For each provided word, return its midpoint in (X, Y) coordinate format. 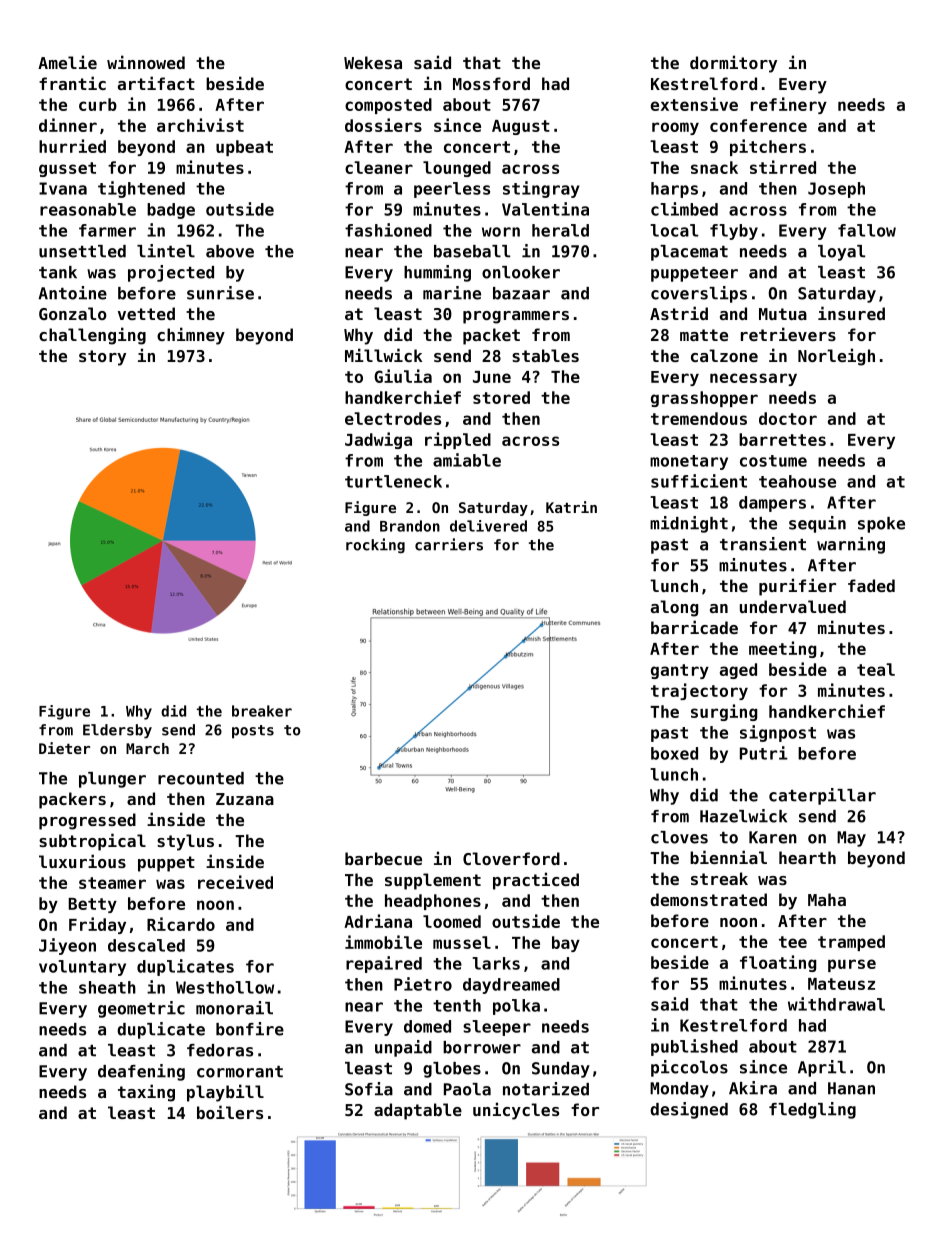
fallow (867, 230)
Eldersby (117, 731)
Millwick (383, 355)
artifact (156, 83)
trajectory (699, 691)
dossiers (383, 125)
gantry (680, 671)
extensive (694, 104)
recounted (201, 778)
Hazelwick (743, 816)
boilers (230, 1112)
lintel (166, 251)
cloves (679, 837)
